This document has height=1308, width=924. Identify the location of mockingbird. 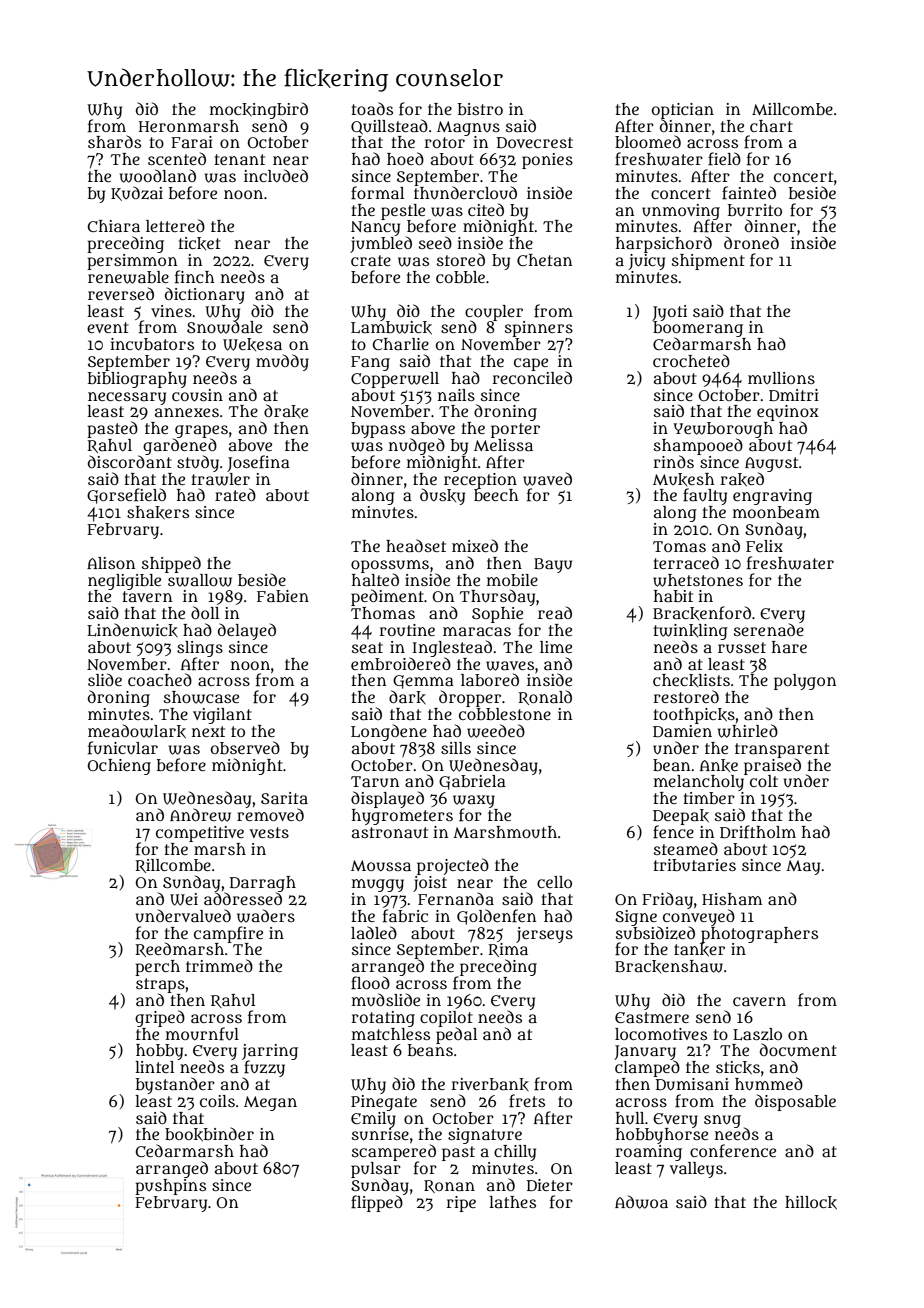
(259, 110).
